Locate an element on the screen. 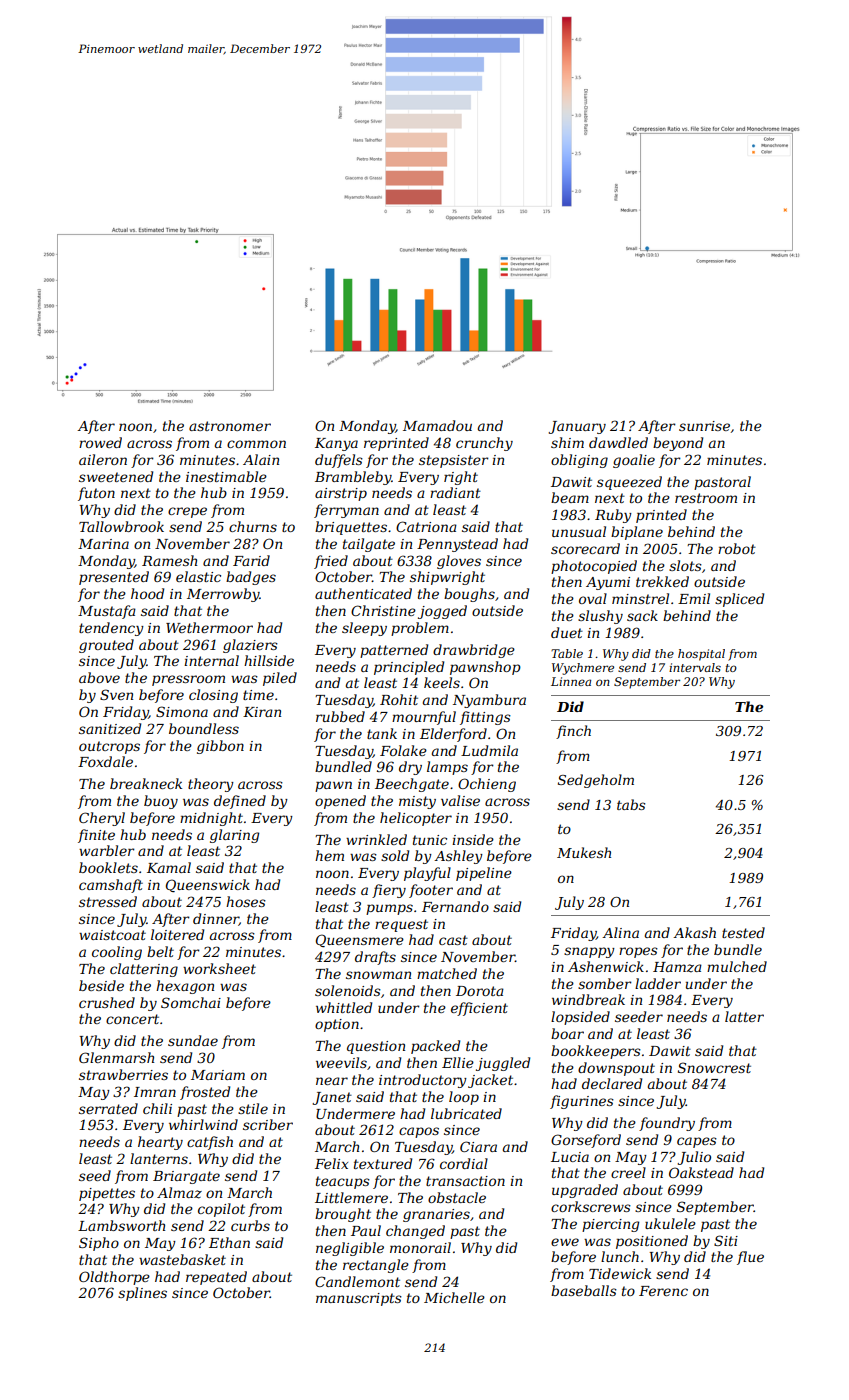 Image resolution: width=849 pixels, height=1400 pixels. rowed is located at coordinates (100, 442).
